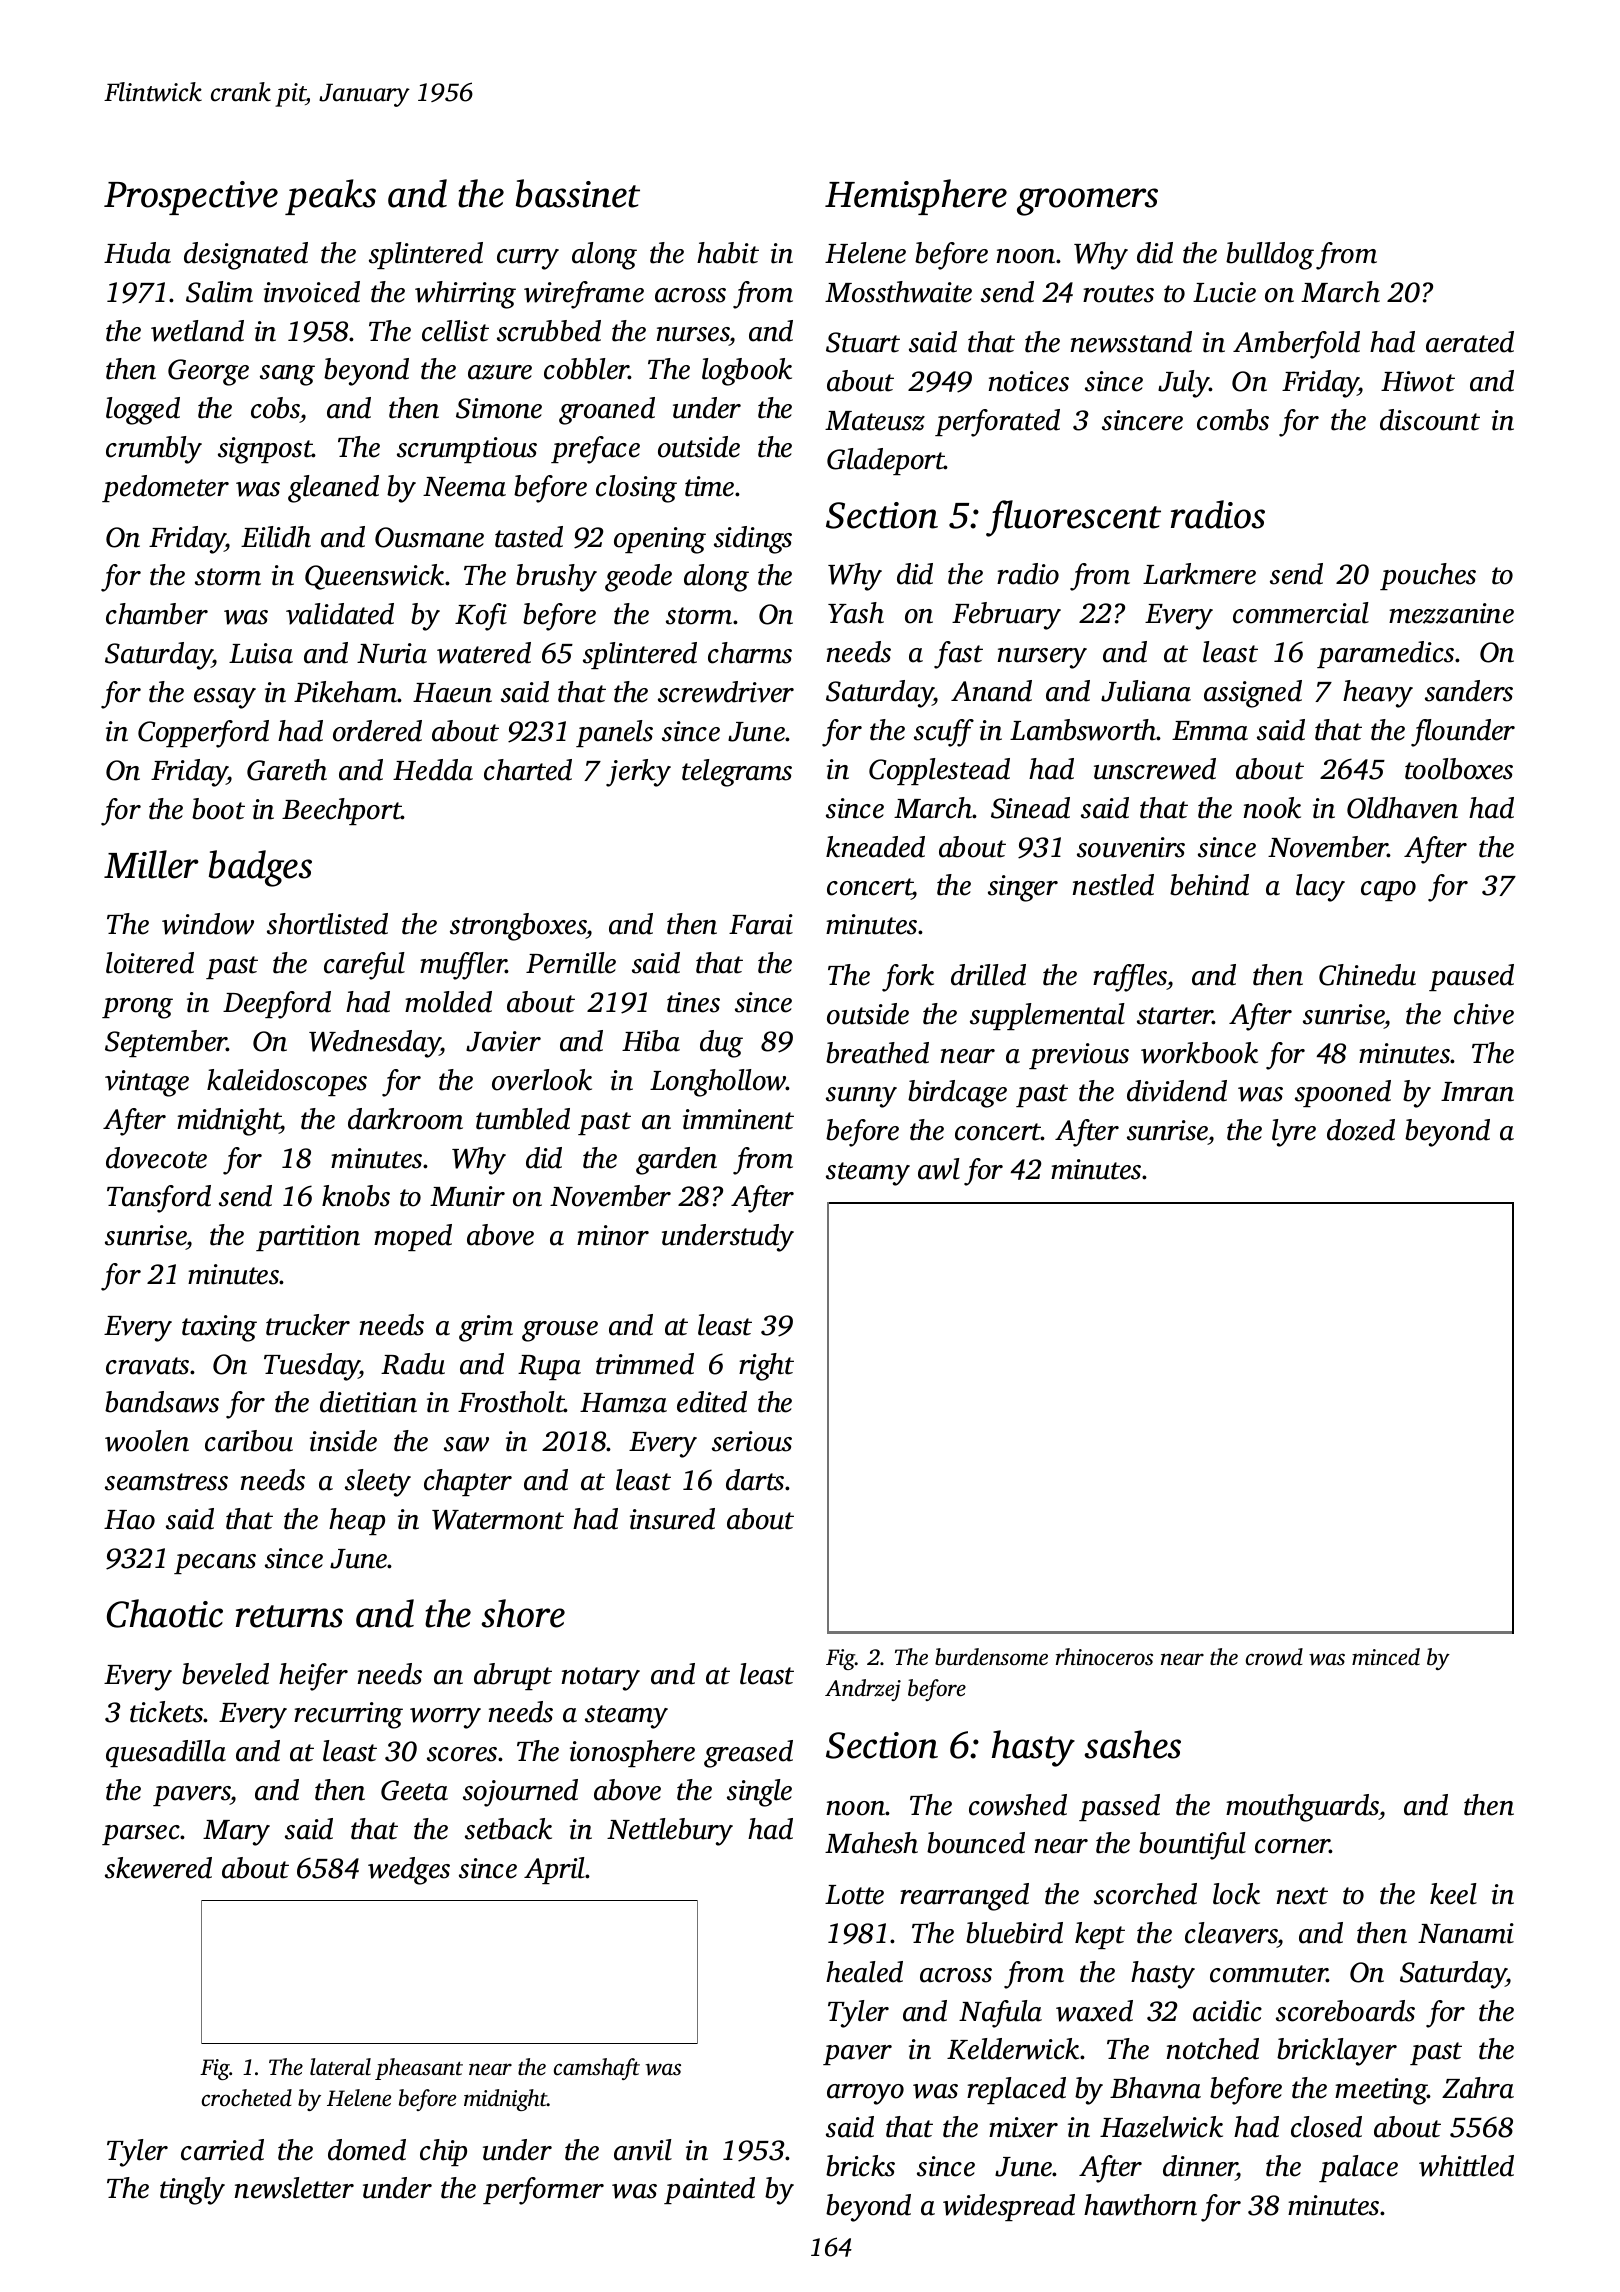 This image has height=2292, width=1620. Describe the element at coordinates (1470, 342) in the image. I see `aerated` at that location.
